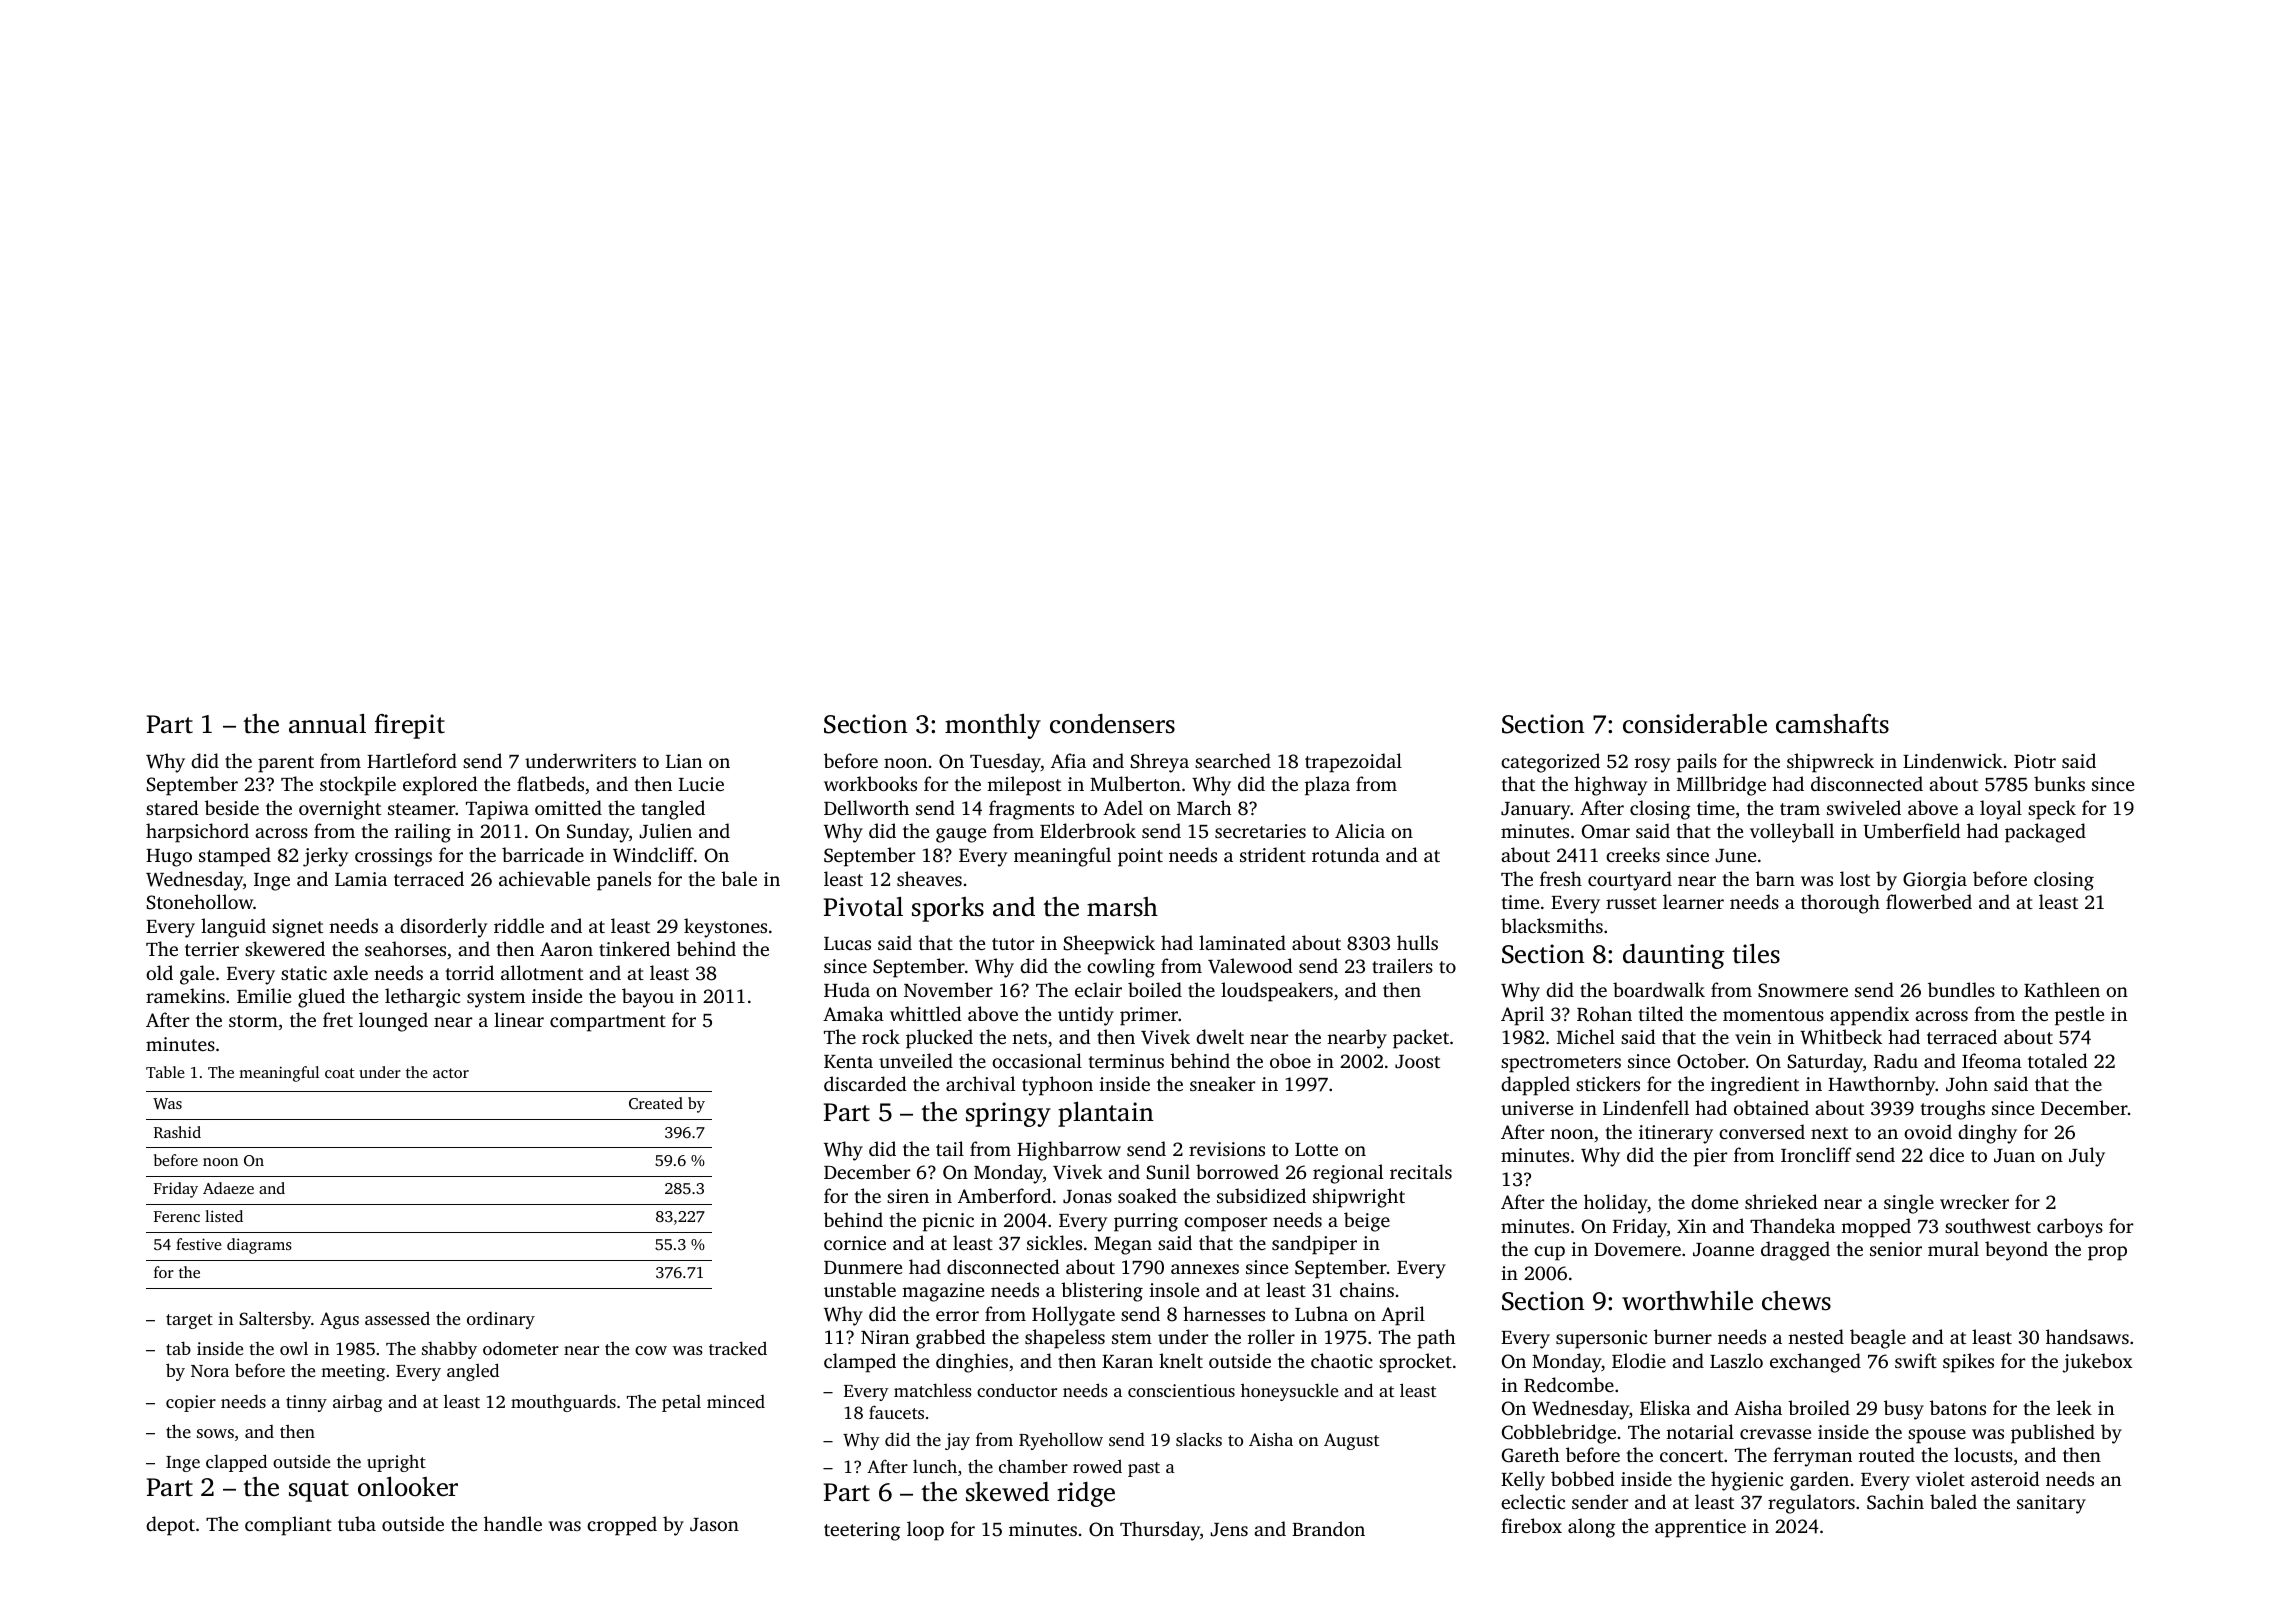 The image size is (2282, 1614). What do you see at coordinates (358, 786) in the screenshot?
I see `stockpile` at bounding box center [358, 786].
